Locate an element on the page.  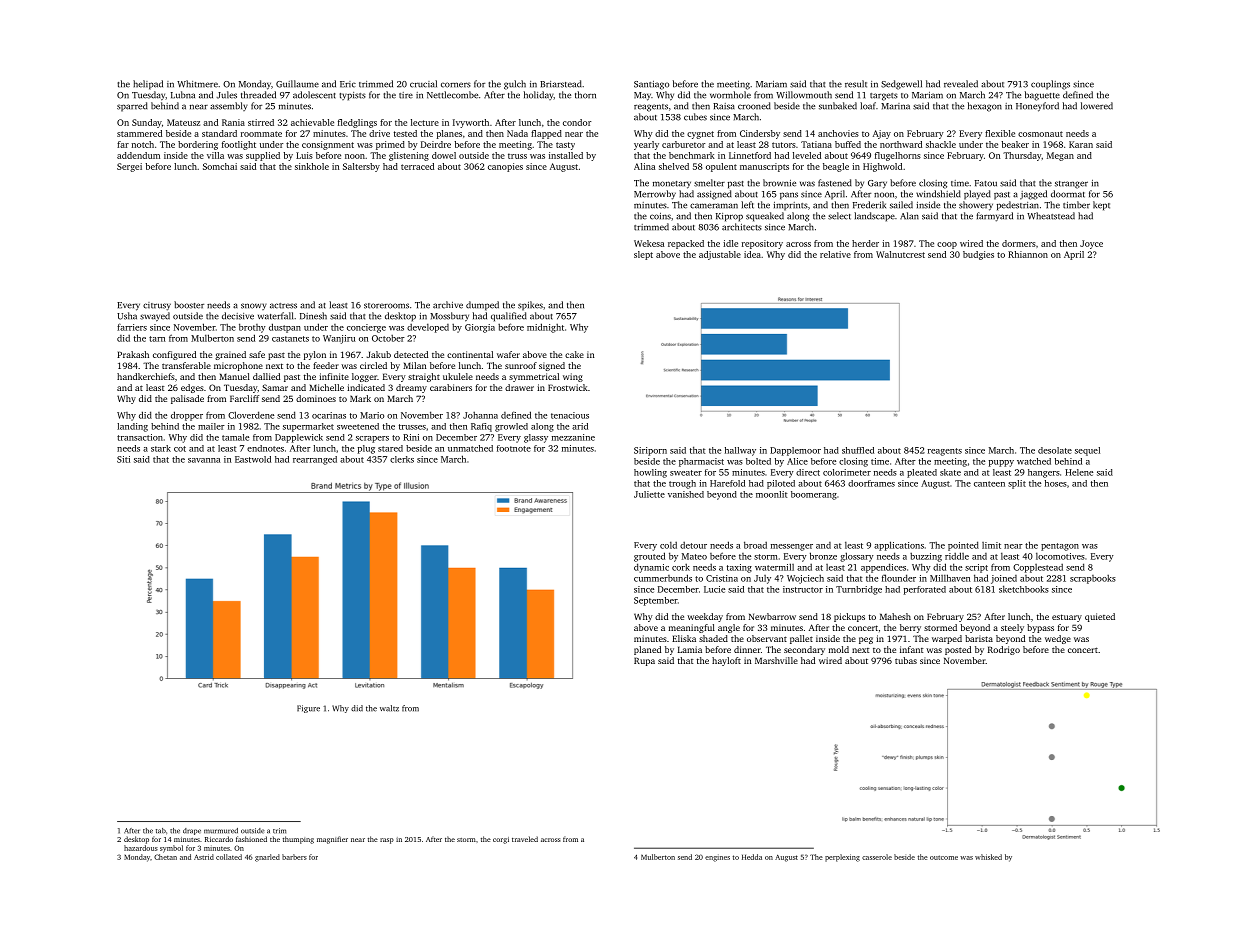
Rodrigo is located at coordinates (1004, 650).
